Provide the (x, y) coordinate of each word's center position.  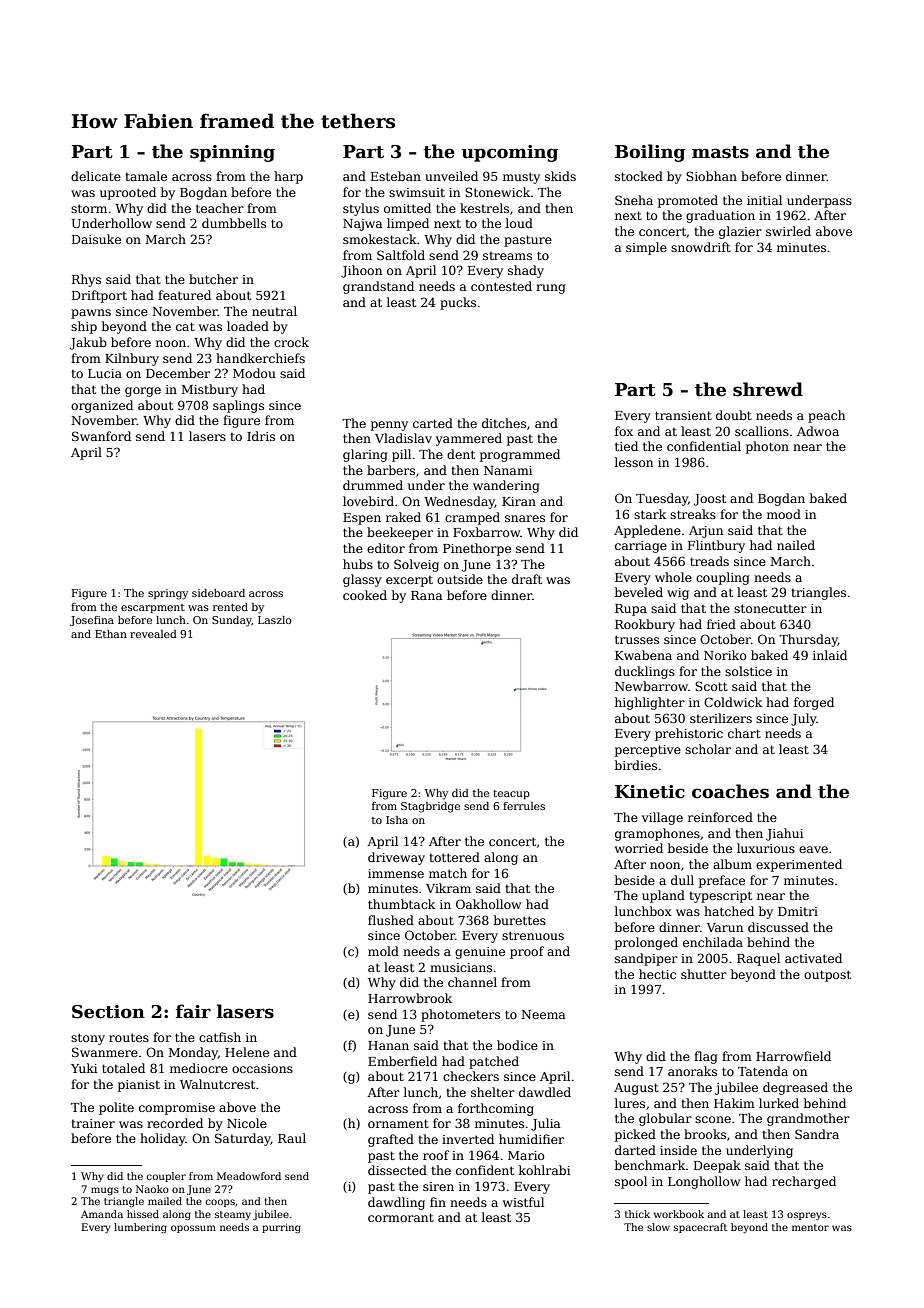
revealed (153, 634)
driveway (396, 858)
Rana (427, 595)
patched (494, 1062)
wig (678, 594)
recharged (804, 1182)
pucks (458, 303)
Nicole (247, 1123)
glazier (740, 232)
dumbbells (234, 223)
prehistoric (689, 734)
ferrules (524, 806)
